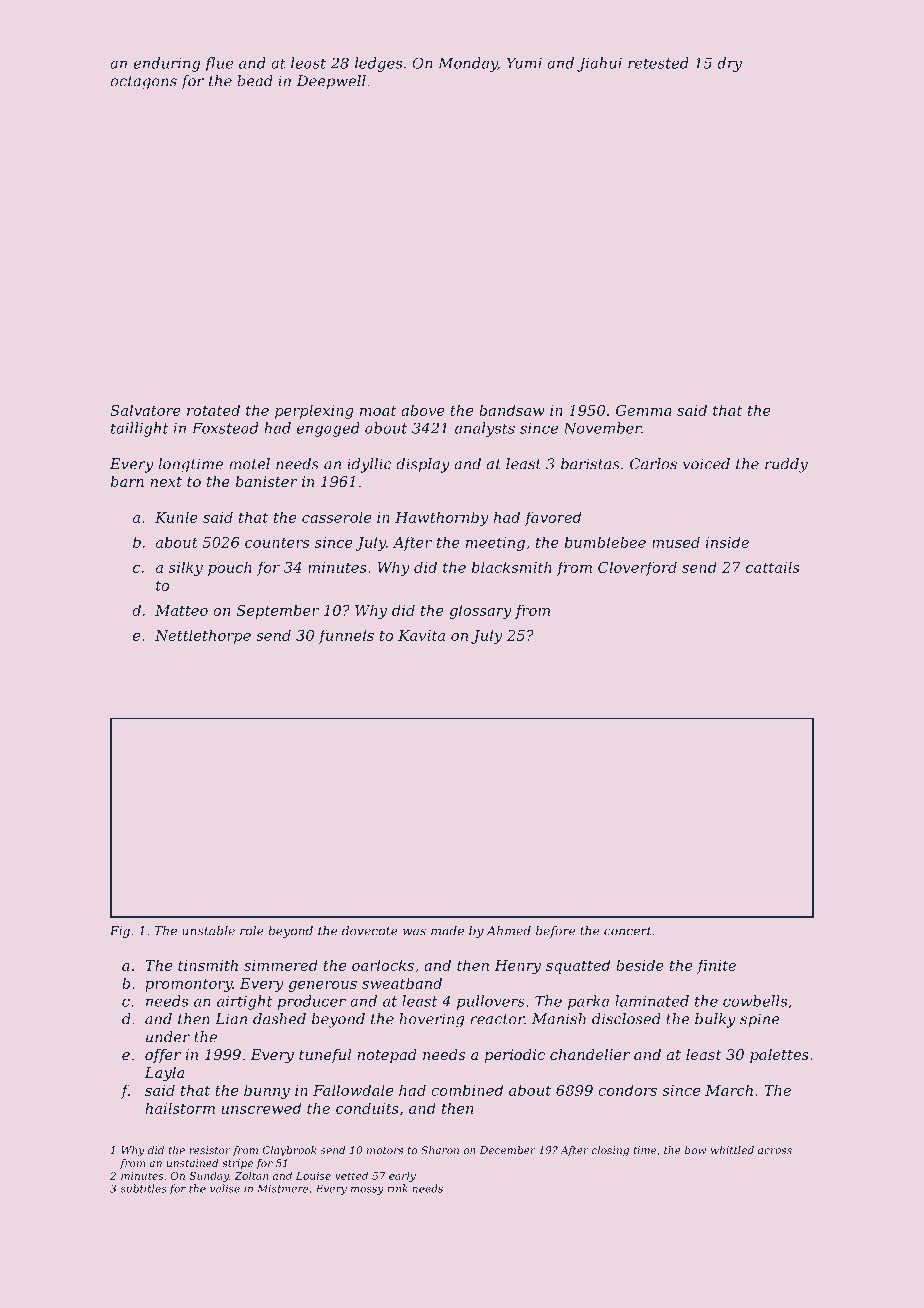  I want to click on bandsaw, so click(512, 410).
